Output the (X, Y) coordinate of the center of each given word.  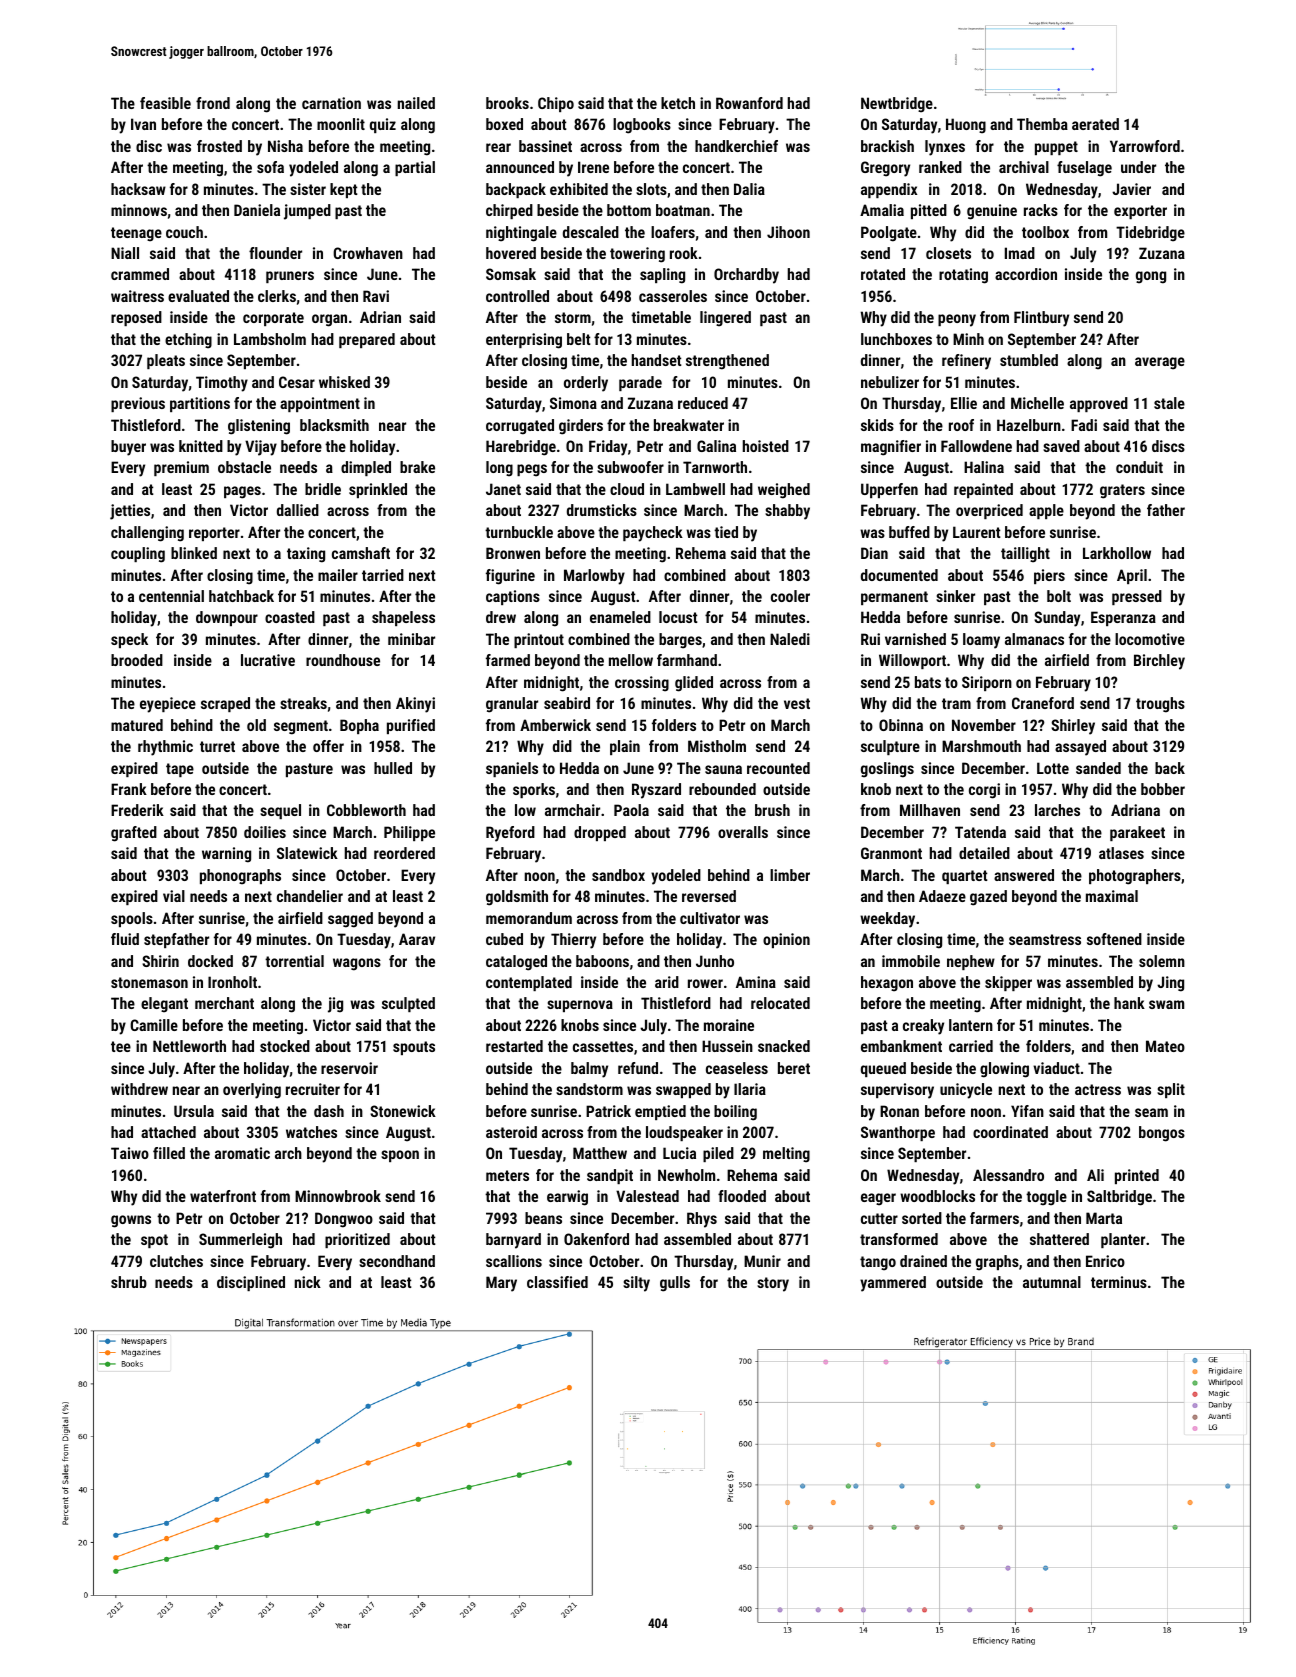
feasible (165, 103)
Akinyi (415, 705)
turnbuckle (519, 532)
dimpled (366, 468)
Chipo (556, 104)
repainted (983, 490)
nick (308, 1282)
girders (581, 427)
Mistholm (717, 746)
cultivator (710, 918)
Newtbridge (897, 105)
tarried (383, 575)
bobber (1163, 789)
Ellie (964, 403)
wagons (357, 964)
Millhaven (930, 810)
